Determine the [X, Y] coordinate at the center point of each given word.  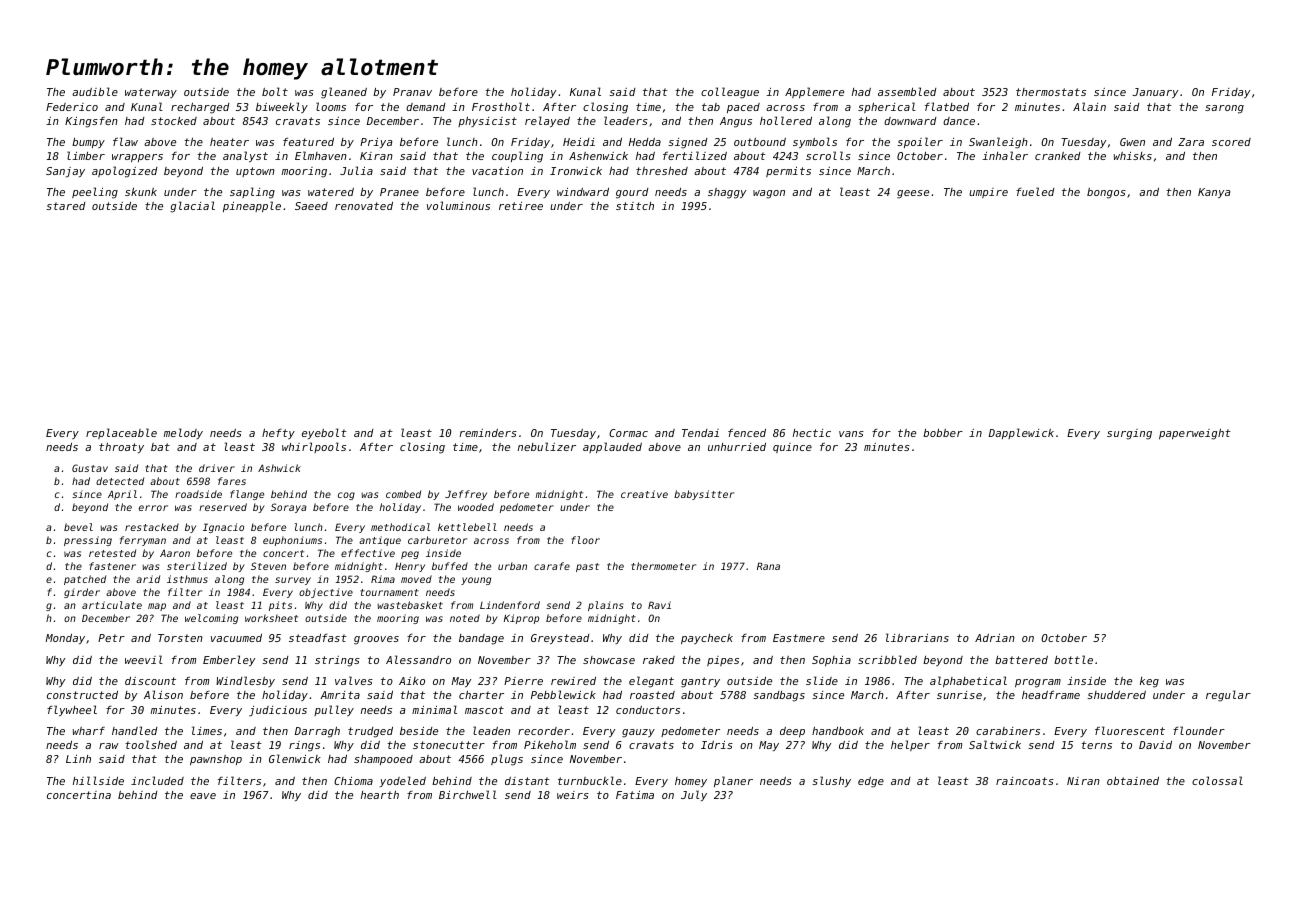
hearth [380, 795]
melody [183, 433]
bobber [943, 433]
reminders [488, 433]
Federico [72, 107]
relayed [547, 121]
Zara [1191, 142]
